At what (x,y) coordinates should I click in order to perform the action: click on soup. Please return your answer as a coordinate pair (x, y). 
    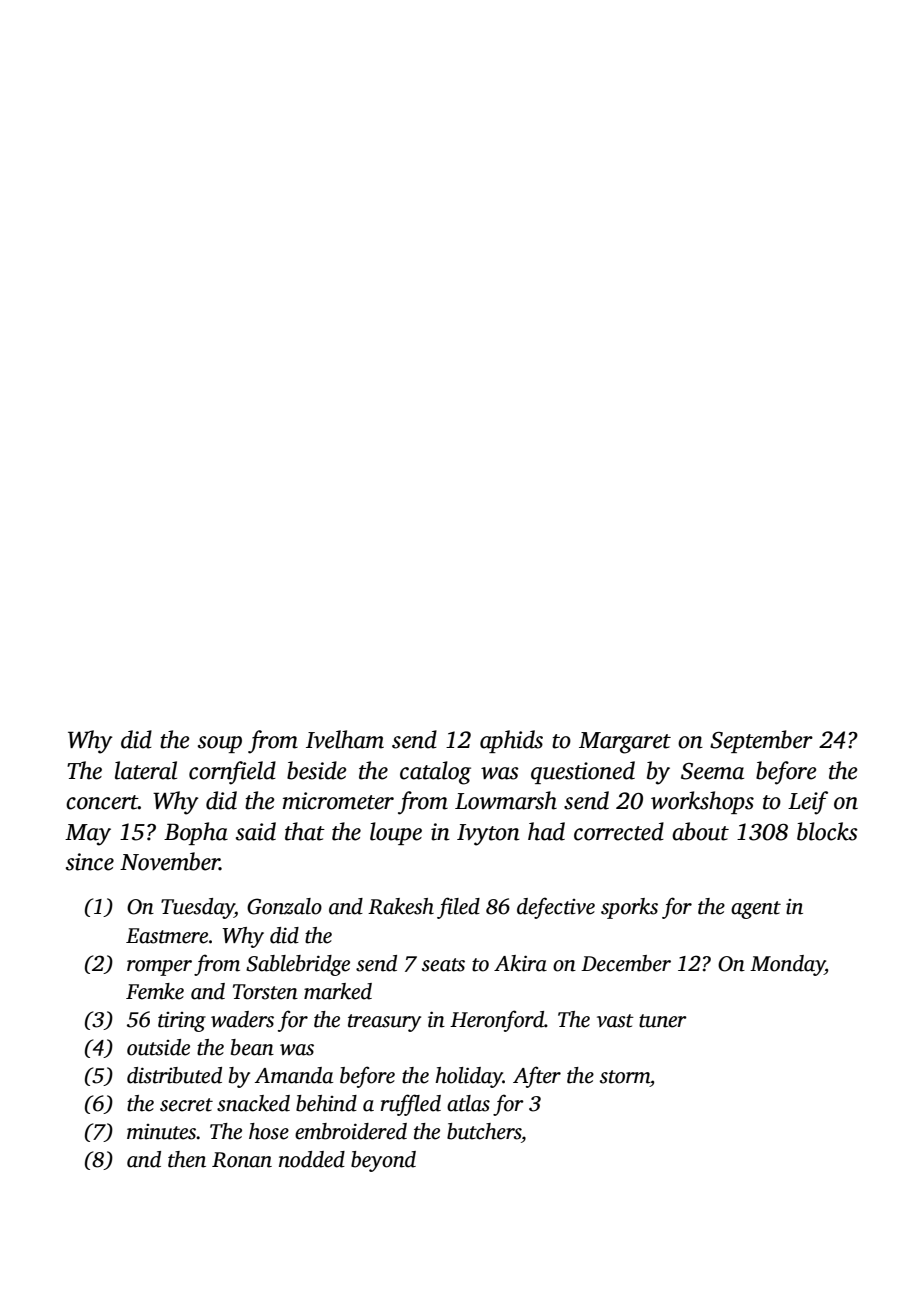
    Looking at the image, I should click on (220, 744).
